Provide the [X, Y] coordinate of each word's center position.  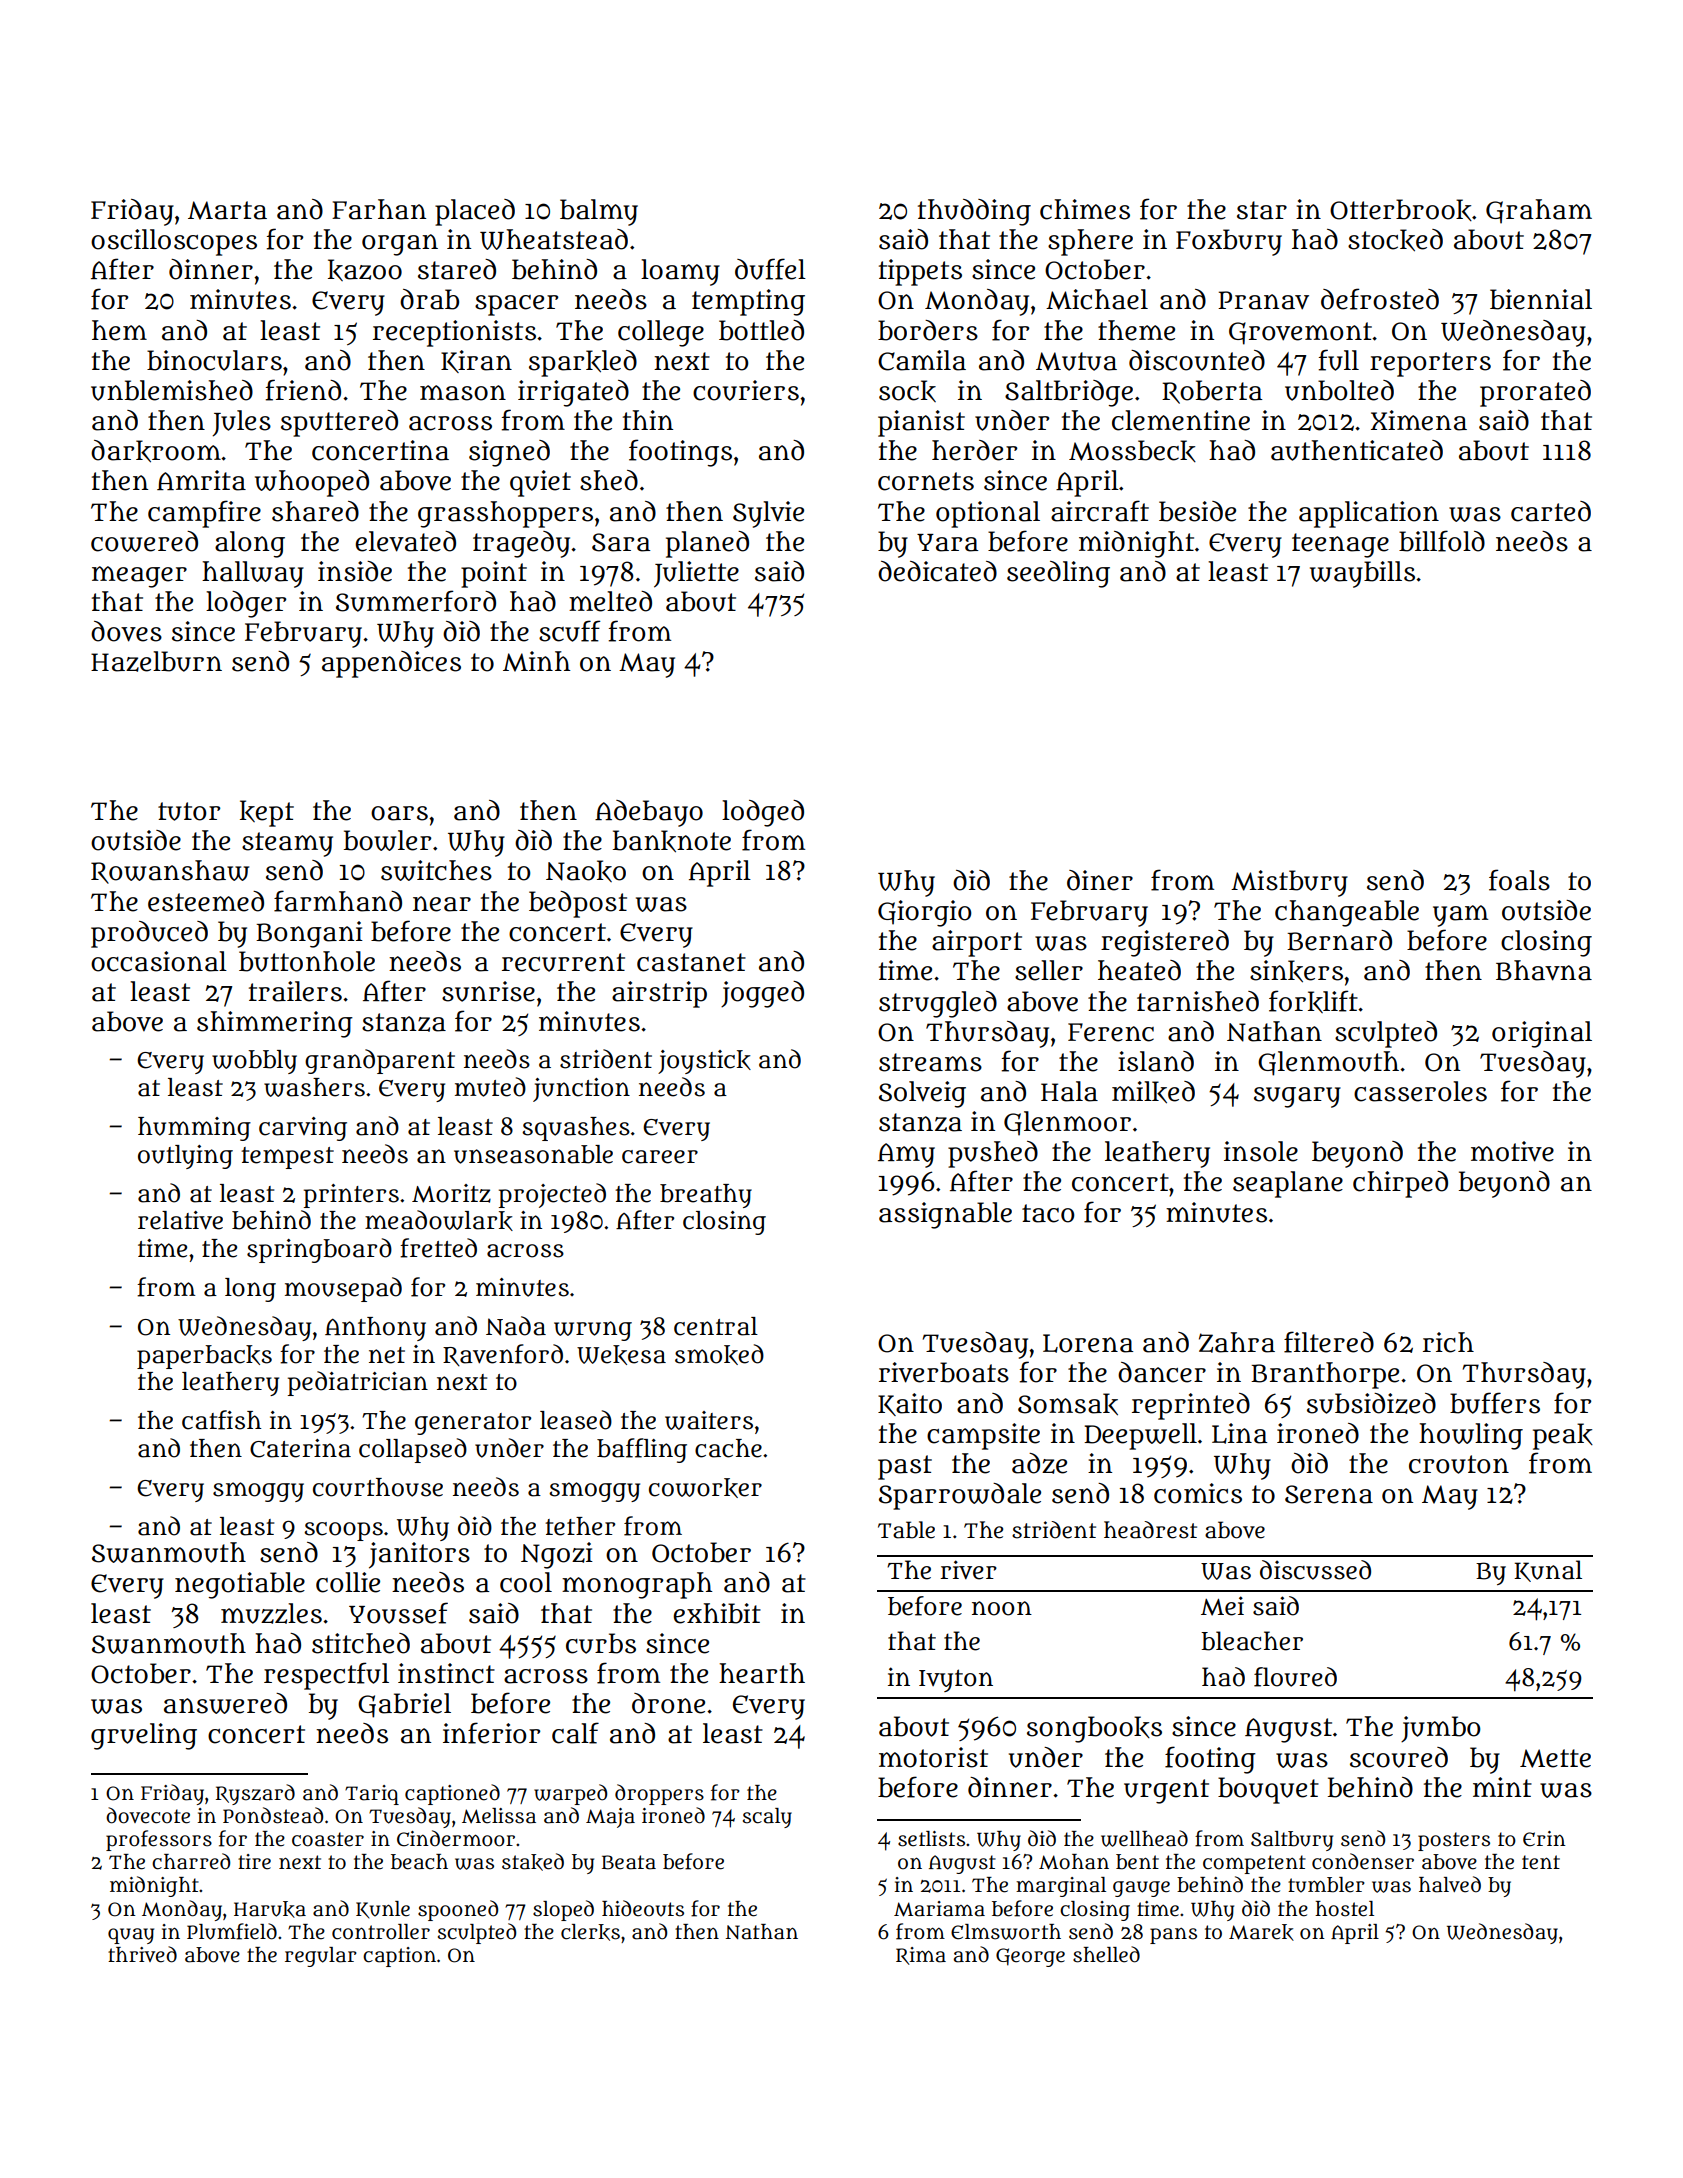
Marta [227, 210]
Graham [1539, 211]
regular [321, 1957]
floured [1295, 1677]
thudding [974, 212]
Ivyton [956, 1680]
